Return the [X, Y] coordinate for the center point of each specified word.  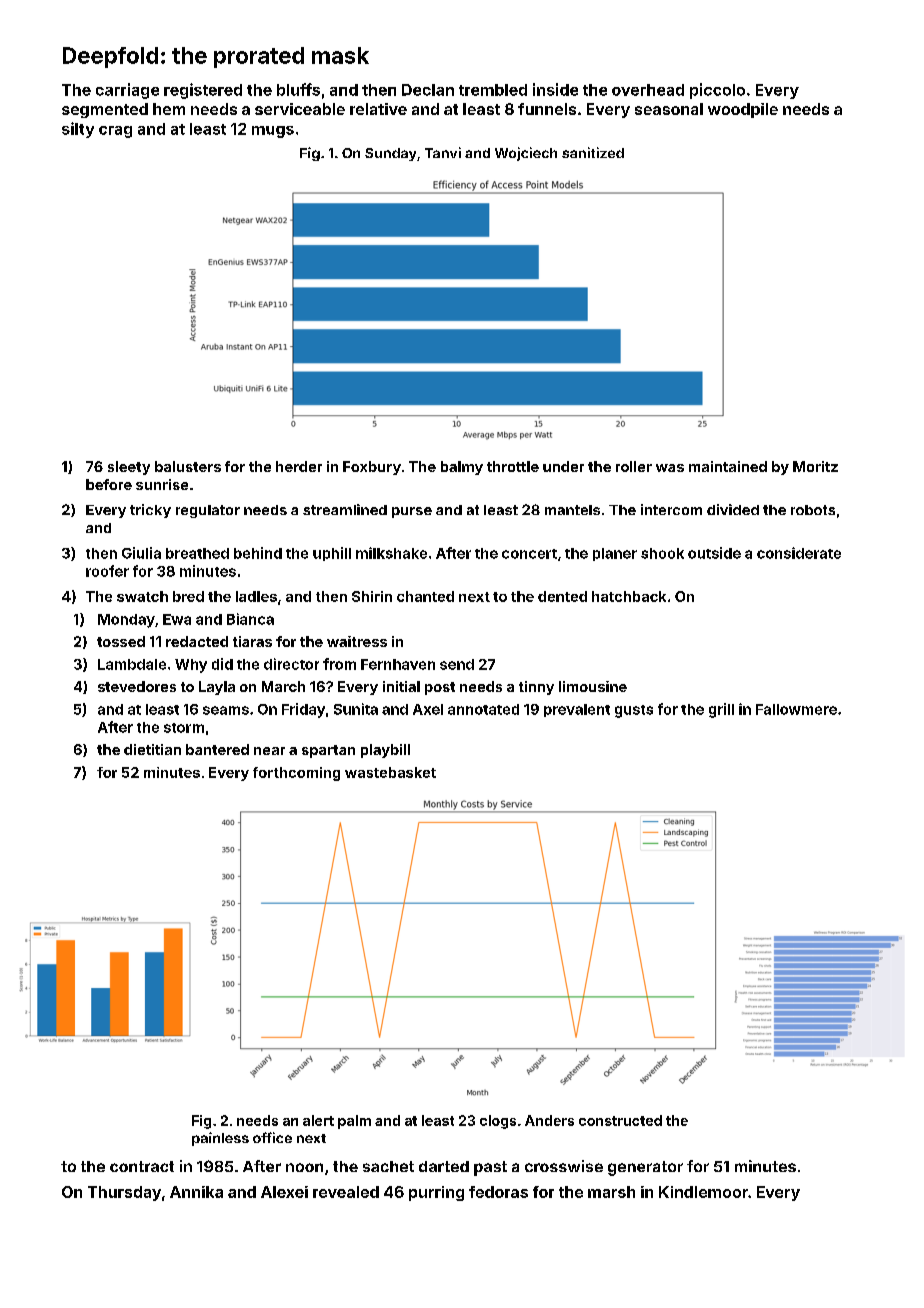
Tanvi [443, 152]
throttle [513, 466]
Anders [549, 1120]
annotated [483, 709]
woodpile [743, 110]
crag [115, 132]
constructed [620, 1120]
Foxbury [372, 468]
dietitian [152, 749]
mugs [273, 132]
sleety [129, 468]
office [272, 1137]
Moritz [815, 466]
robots [813, 510]
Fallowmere [796, 709]
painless [220, 1139]
